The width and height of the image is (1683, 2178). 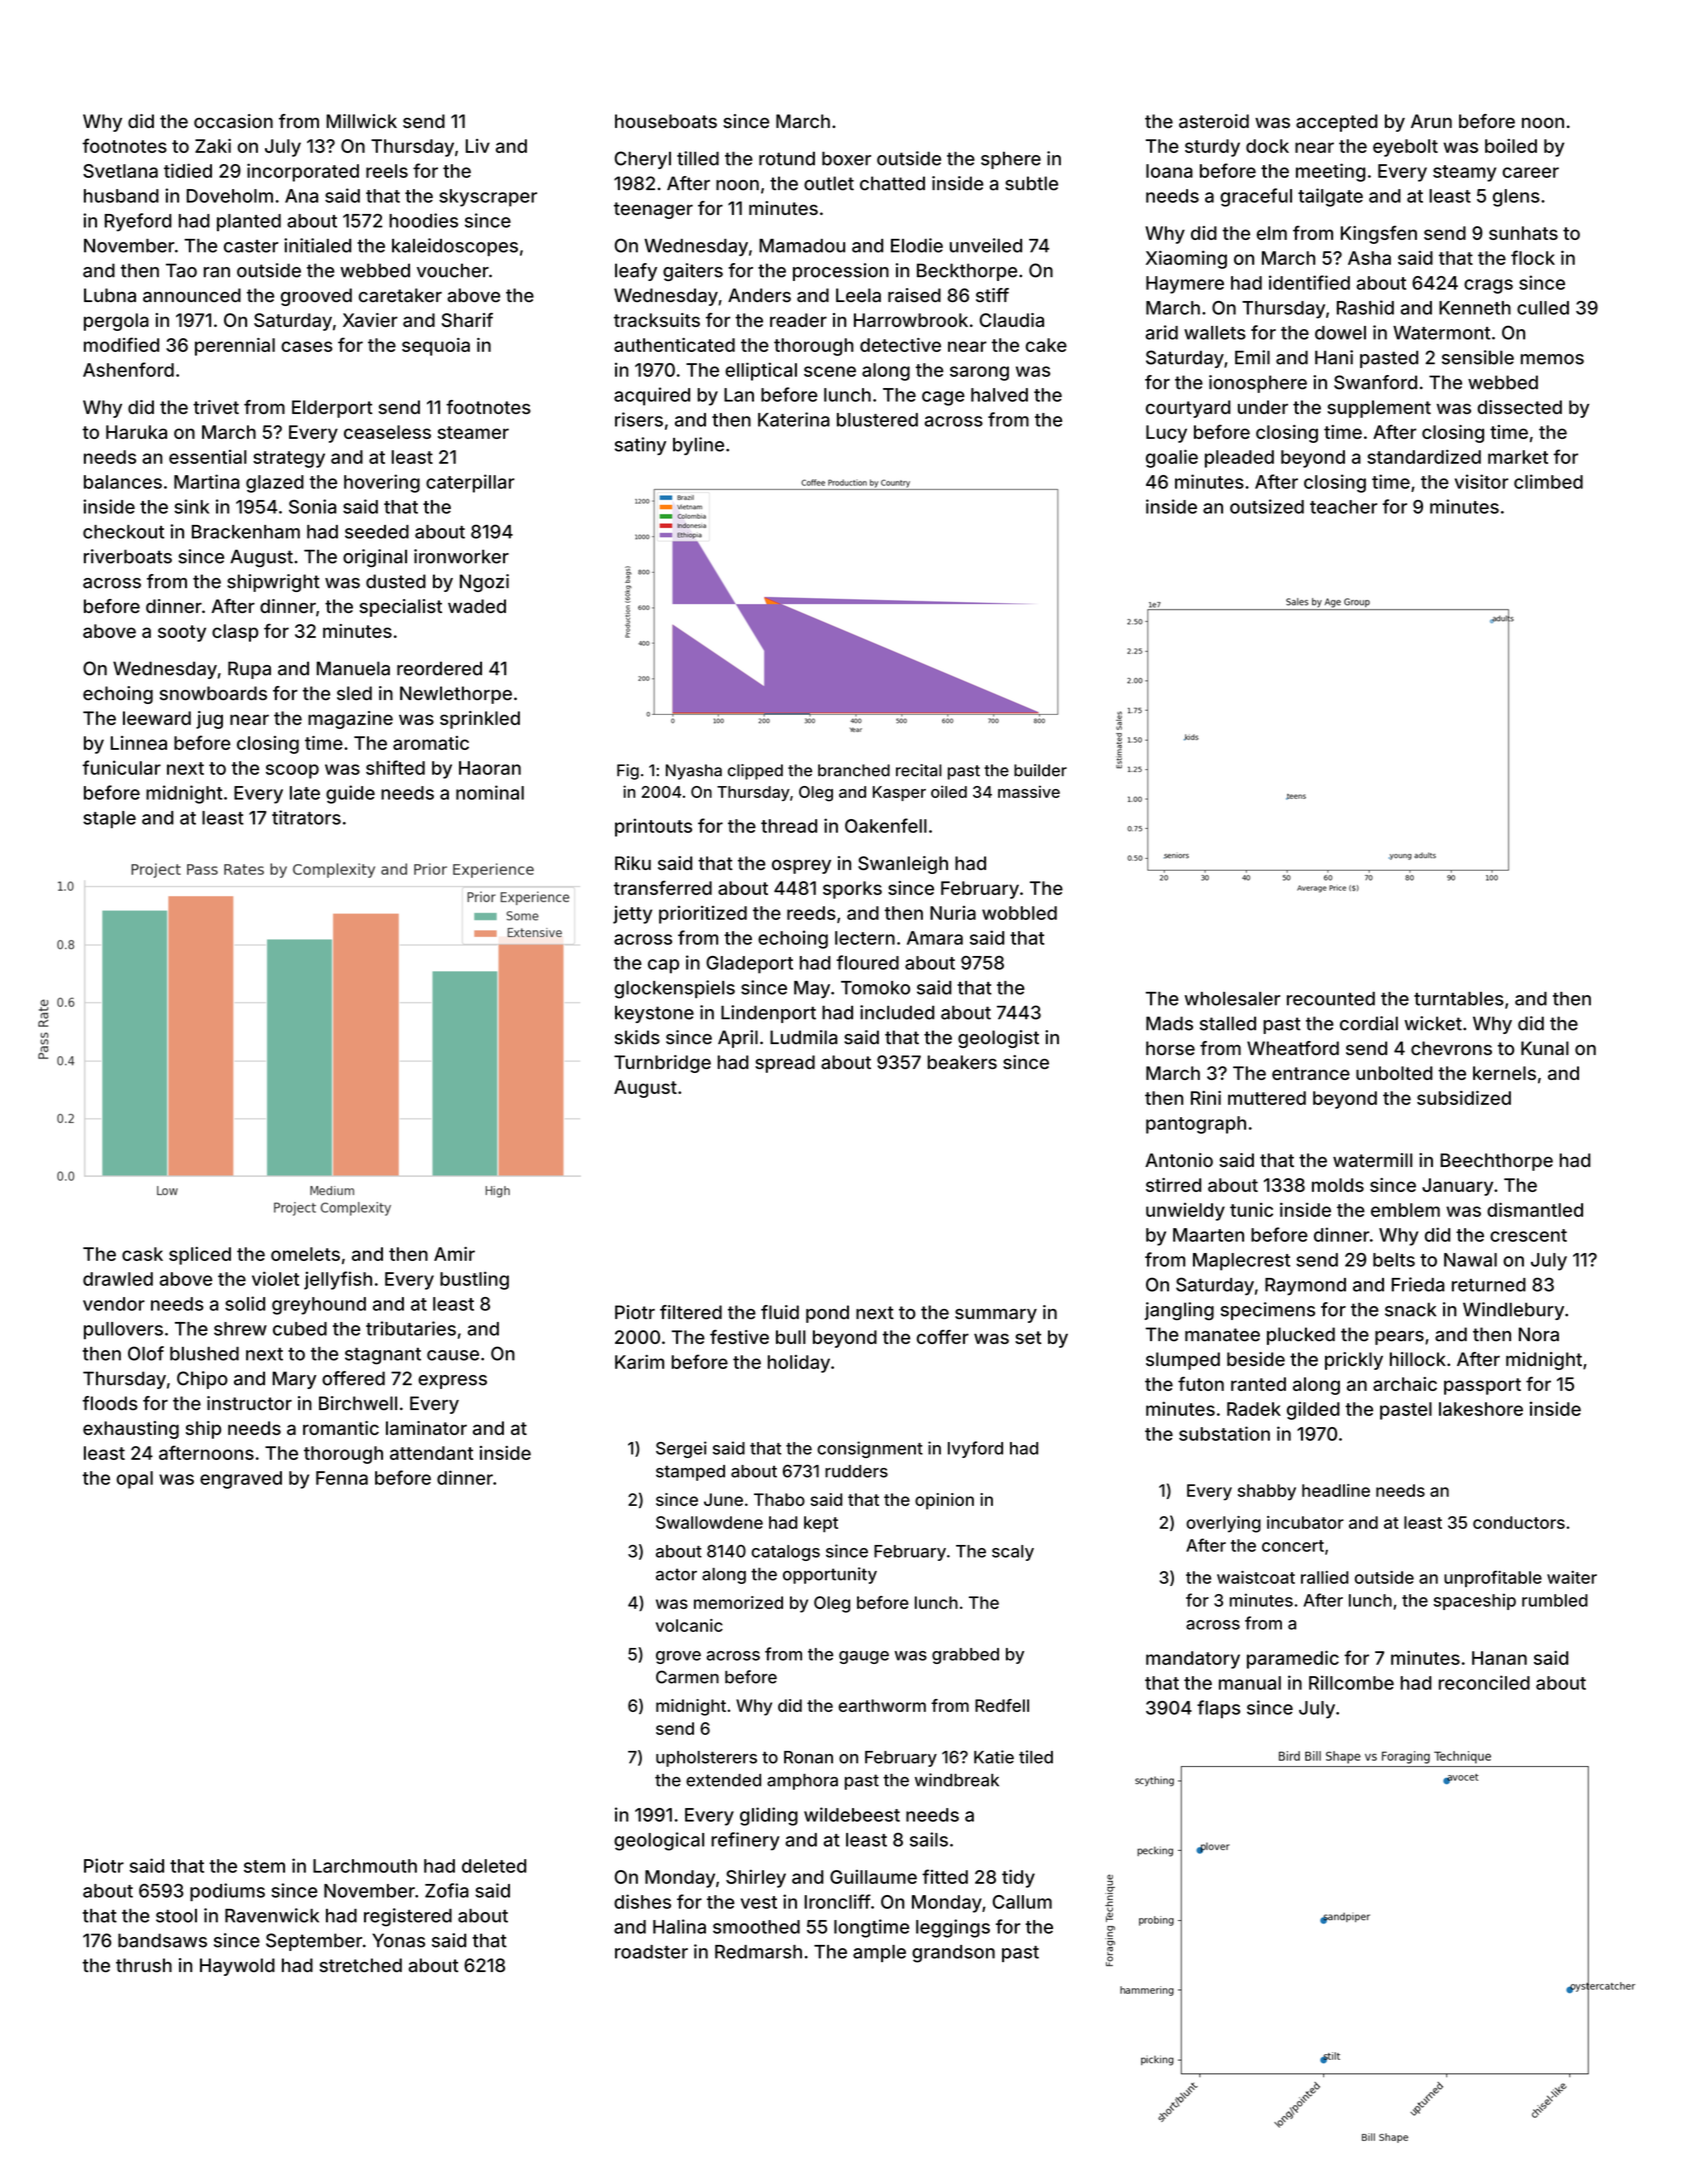 I want to click on vendor, so click(x=114, y=1304).
